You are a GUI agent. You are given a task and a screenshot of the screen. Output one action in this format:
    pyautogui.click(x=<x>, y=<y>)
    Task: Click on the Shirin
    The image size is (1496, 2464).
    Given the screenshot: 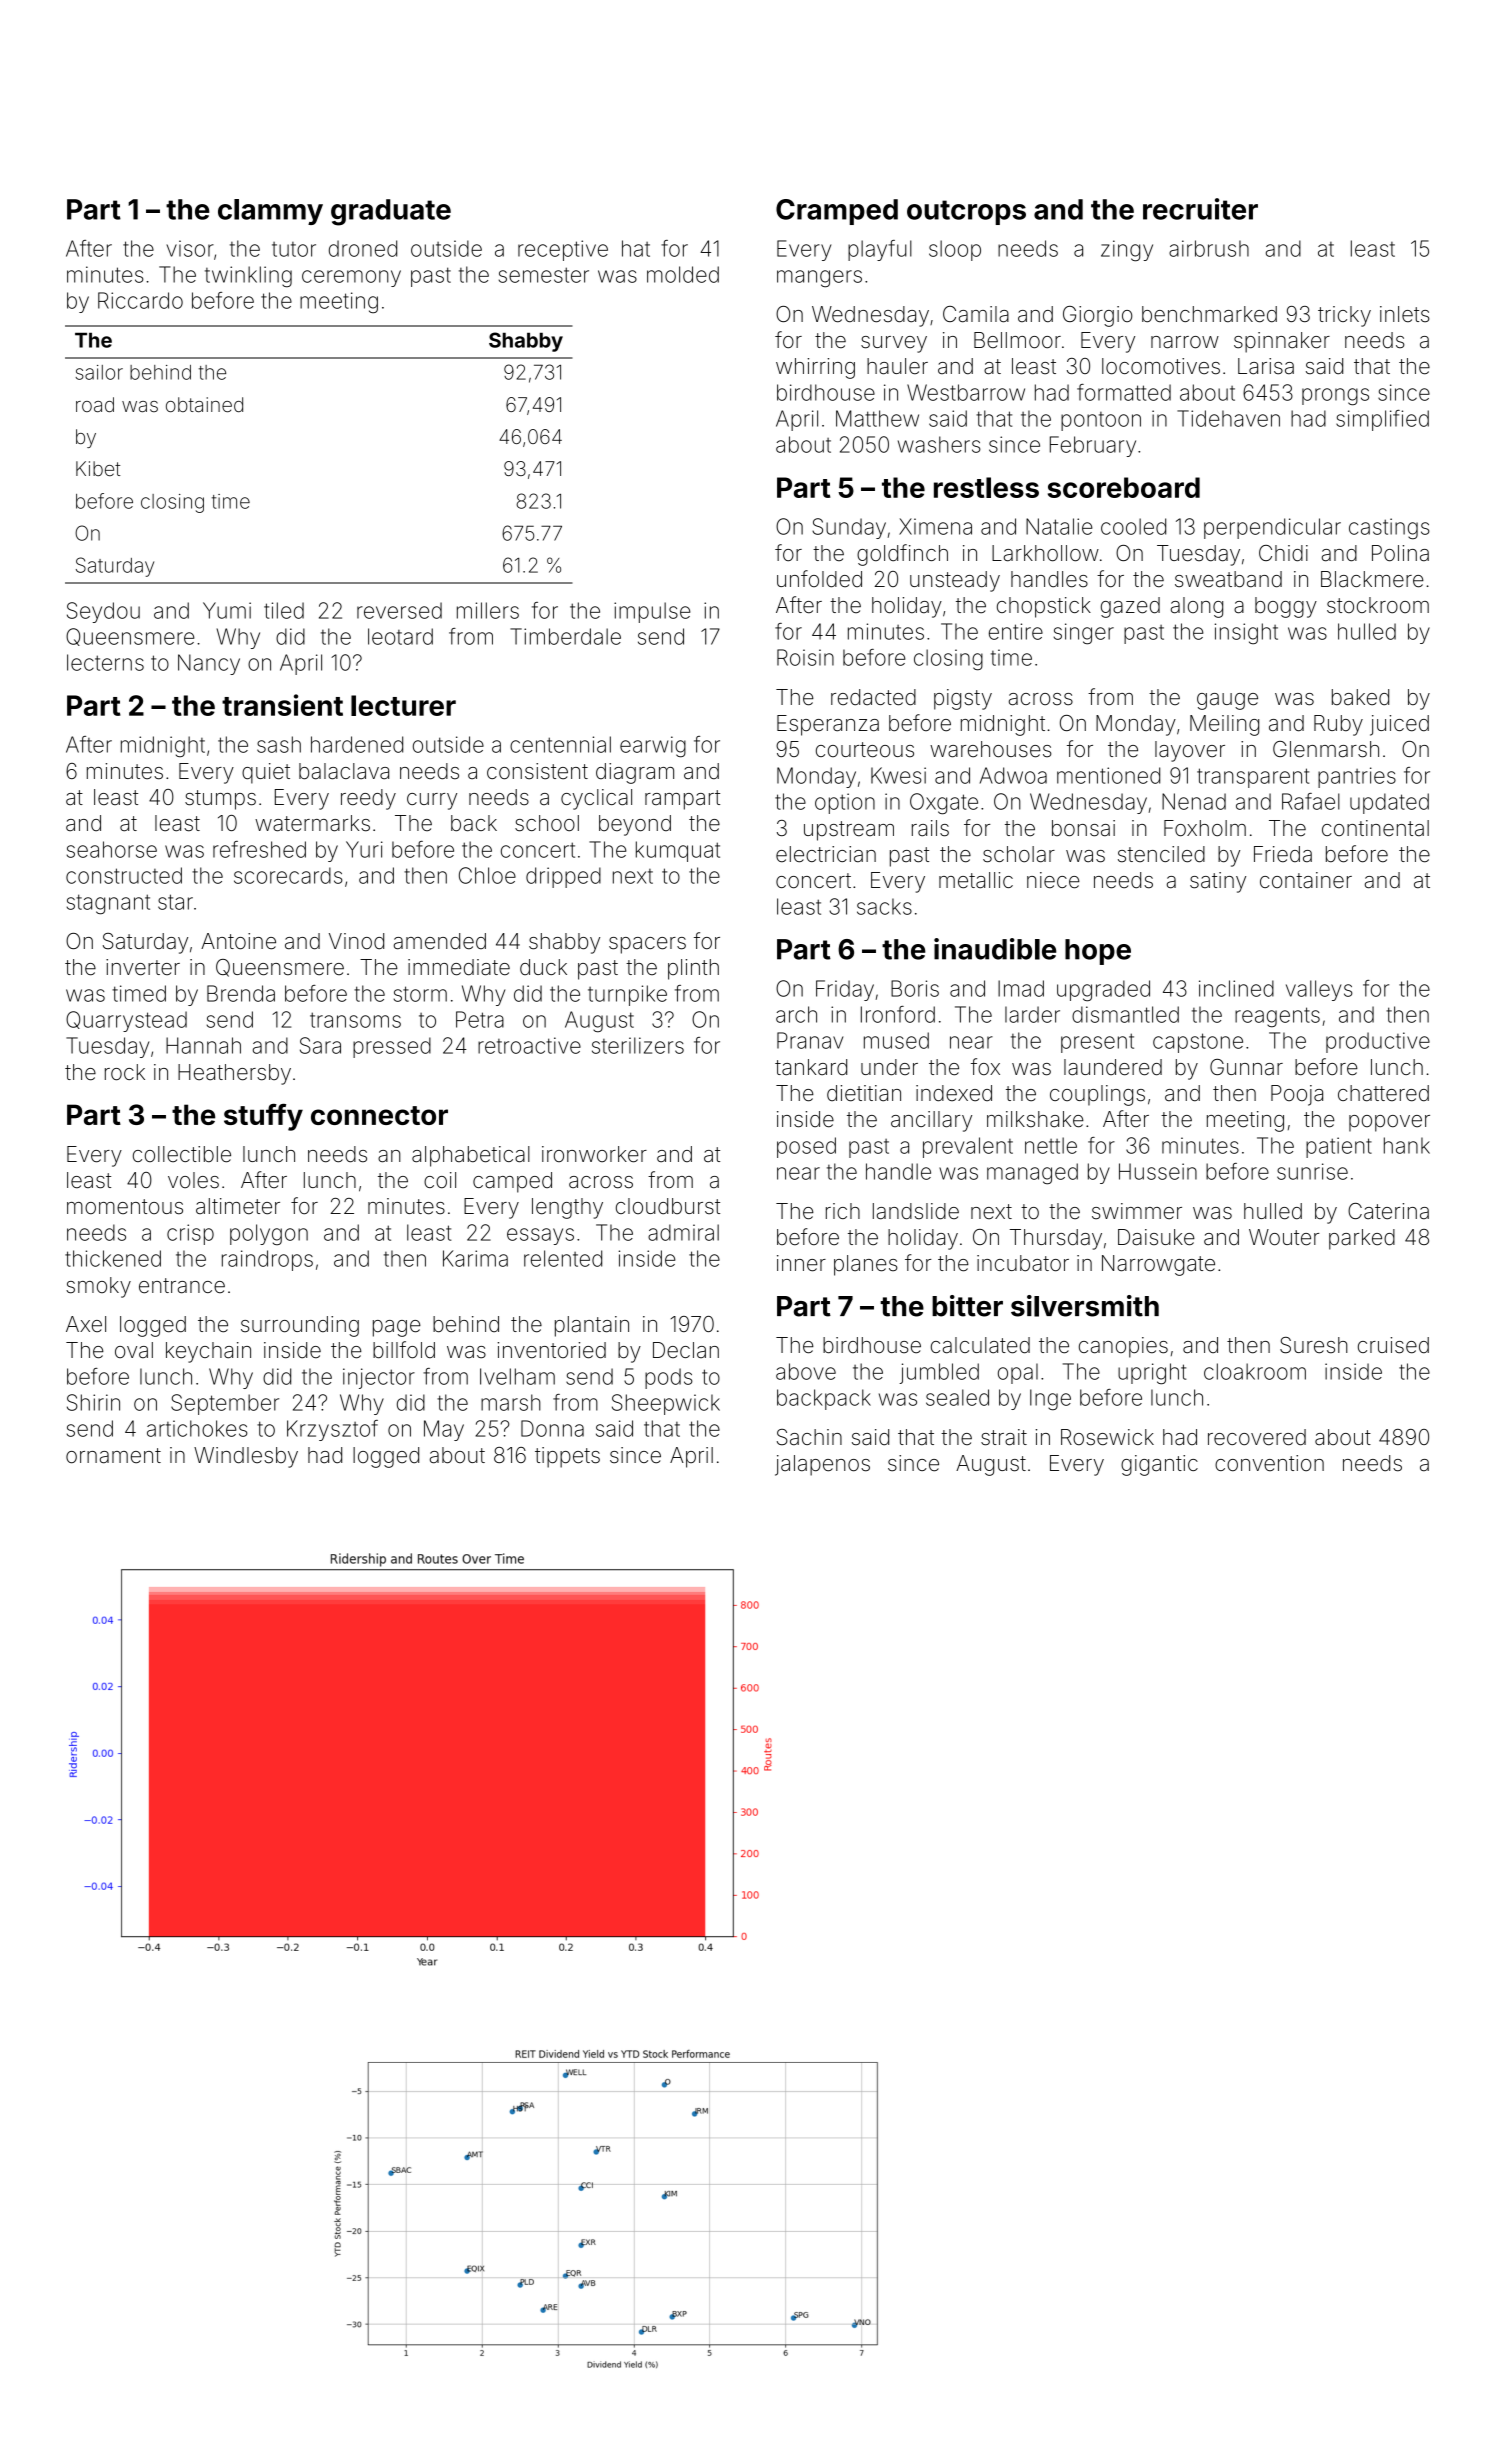 What is the action you would take?
    pyautogui.click(x=93, y=1402)
